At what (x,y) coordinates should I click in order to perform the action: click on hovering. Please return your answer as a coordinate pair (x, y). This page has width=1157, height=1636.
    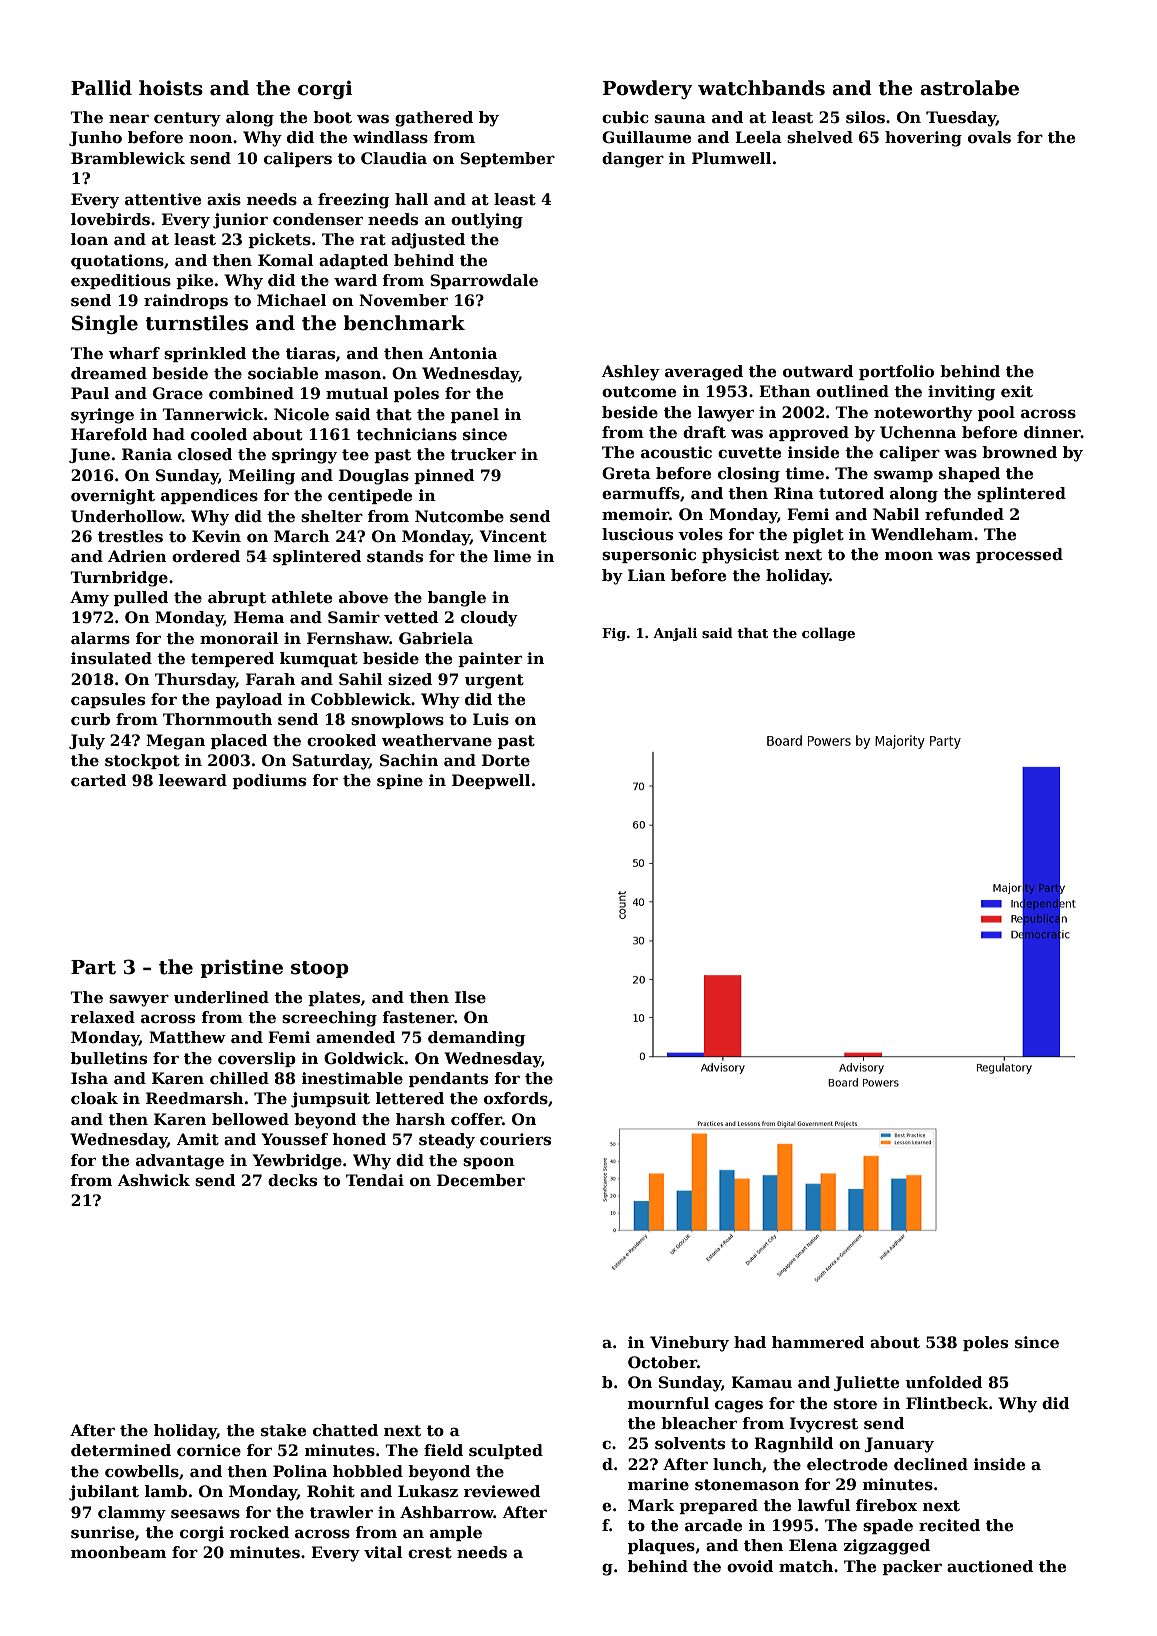
    Looking at the image, I should click on (923, 139).
